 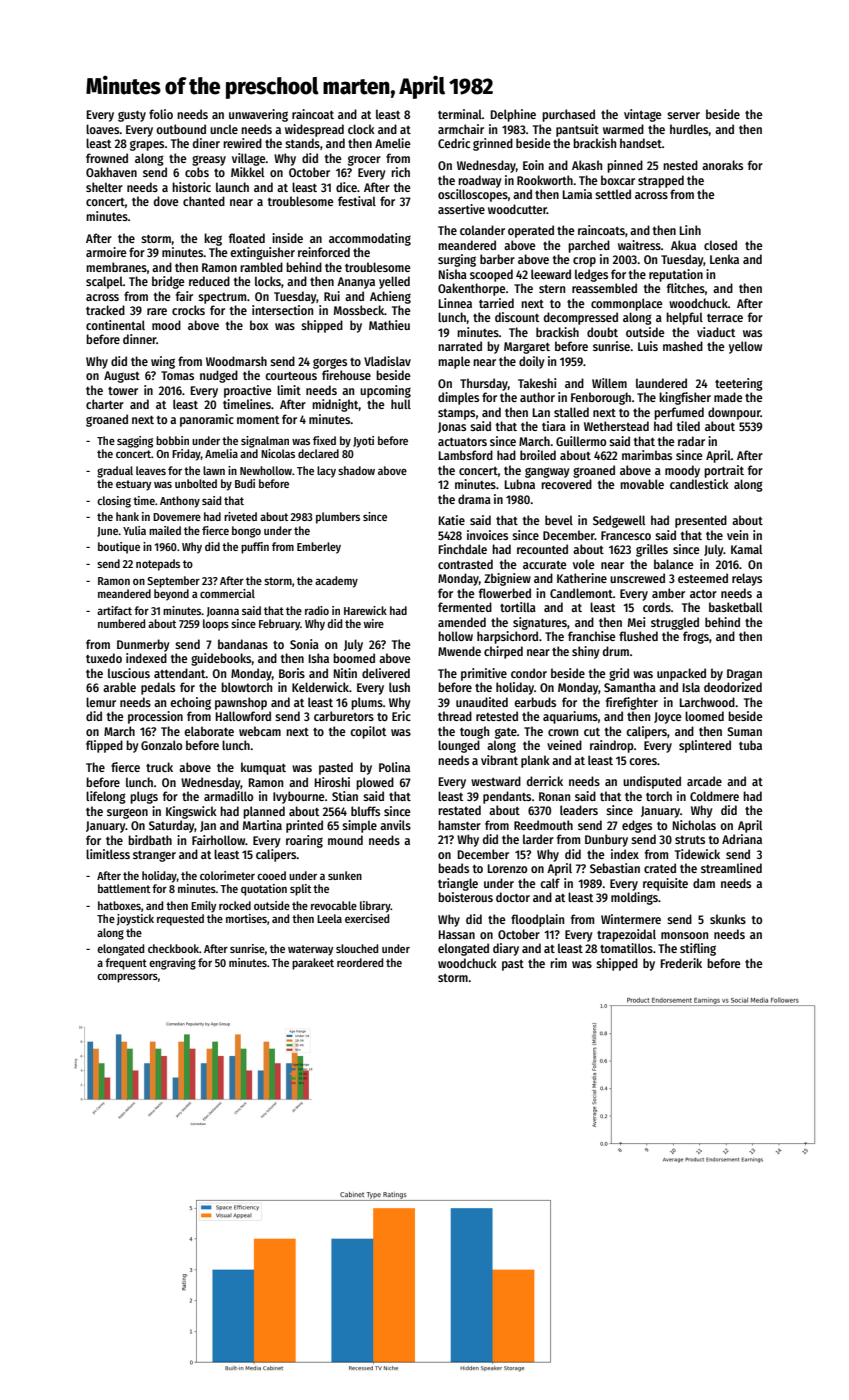 What do you see at coordinates (386, 673) in the page?
I see `delivered` at bounding box center [386, 673].
